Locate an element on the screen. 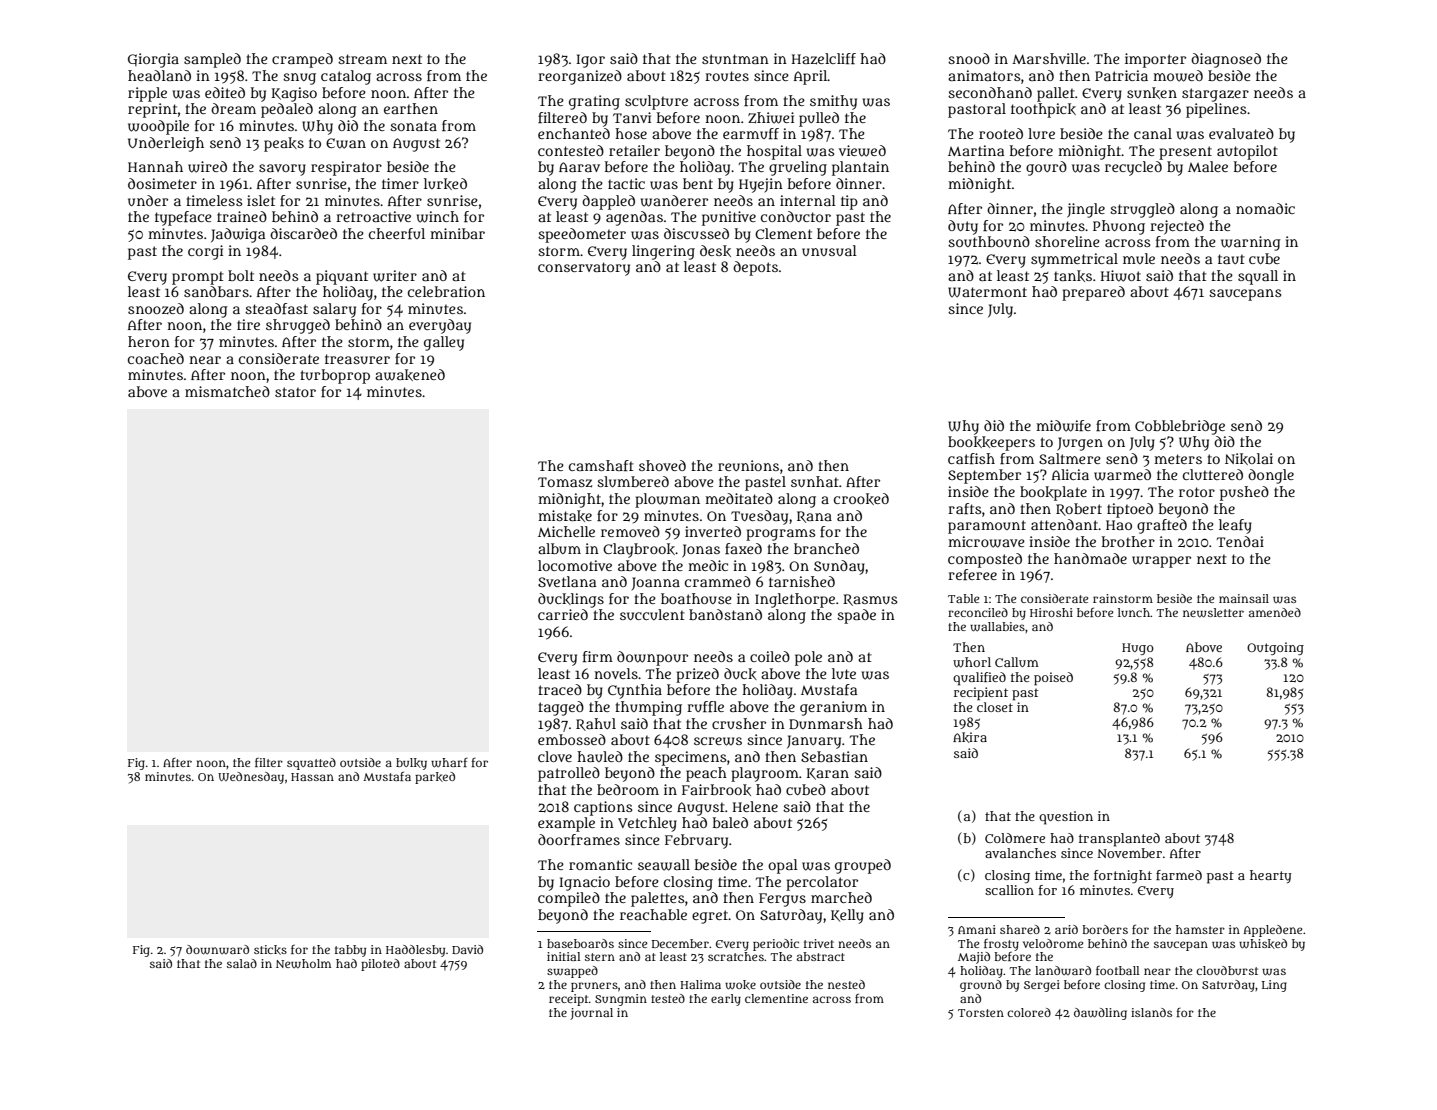 The image size is (1437, 1110). squatted is located at coordinates (311, 764).
